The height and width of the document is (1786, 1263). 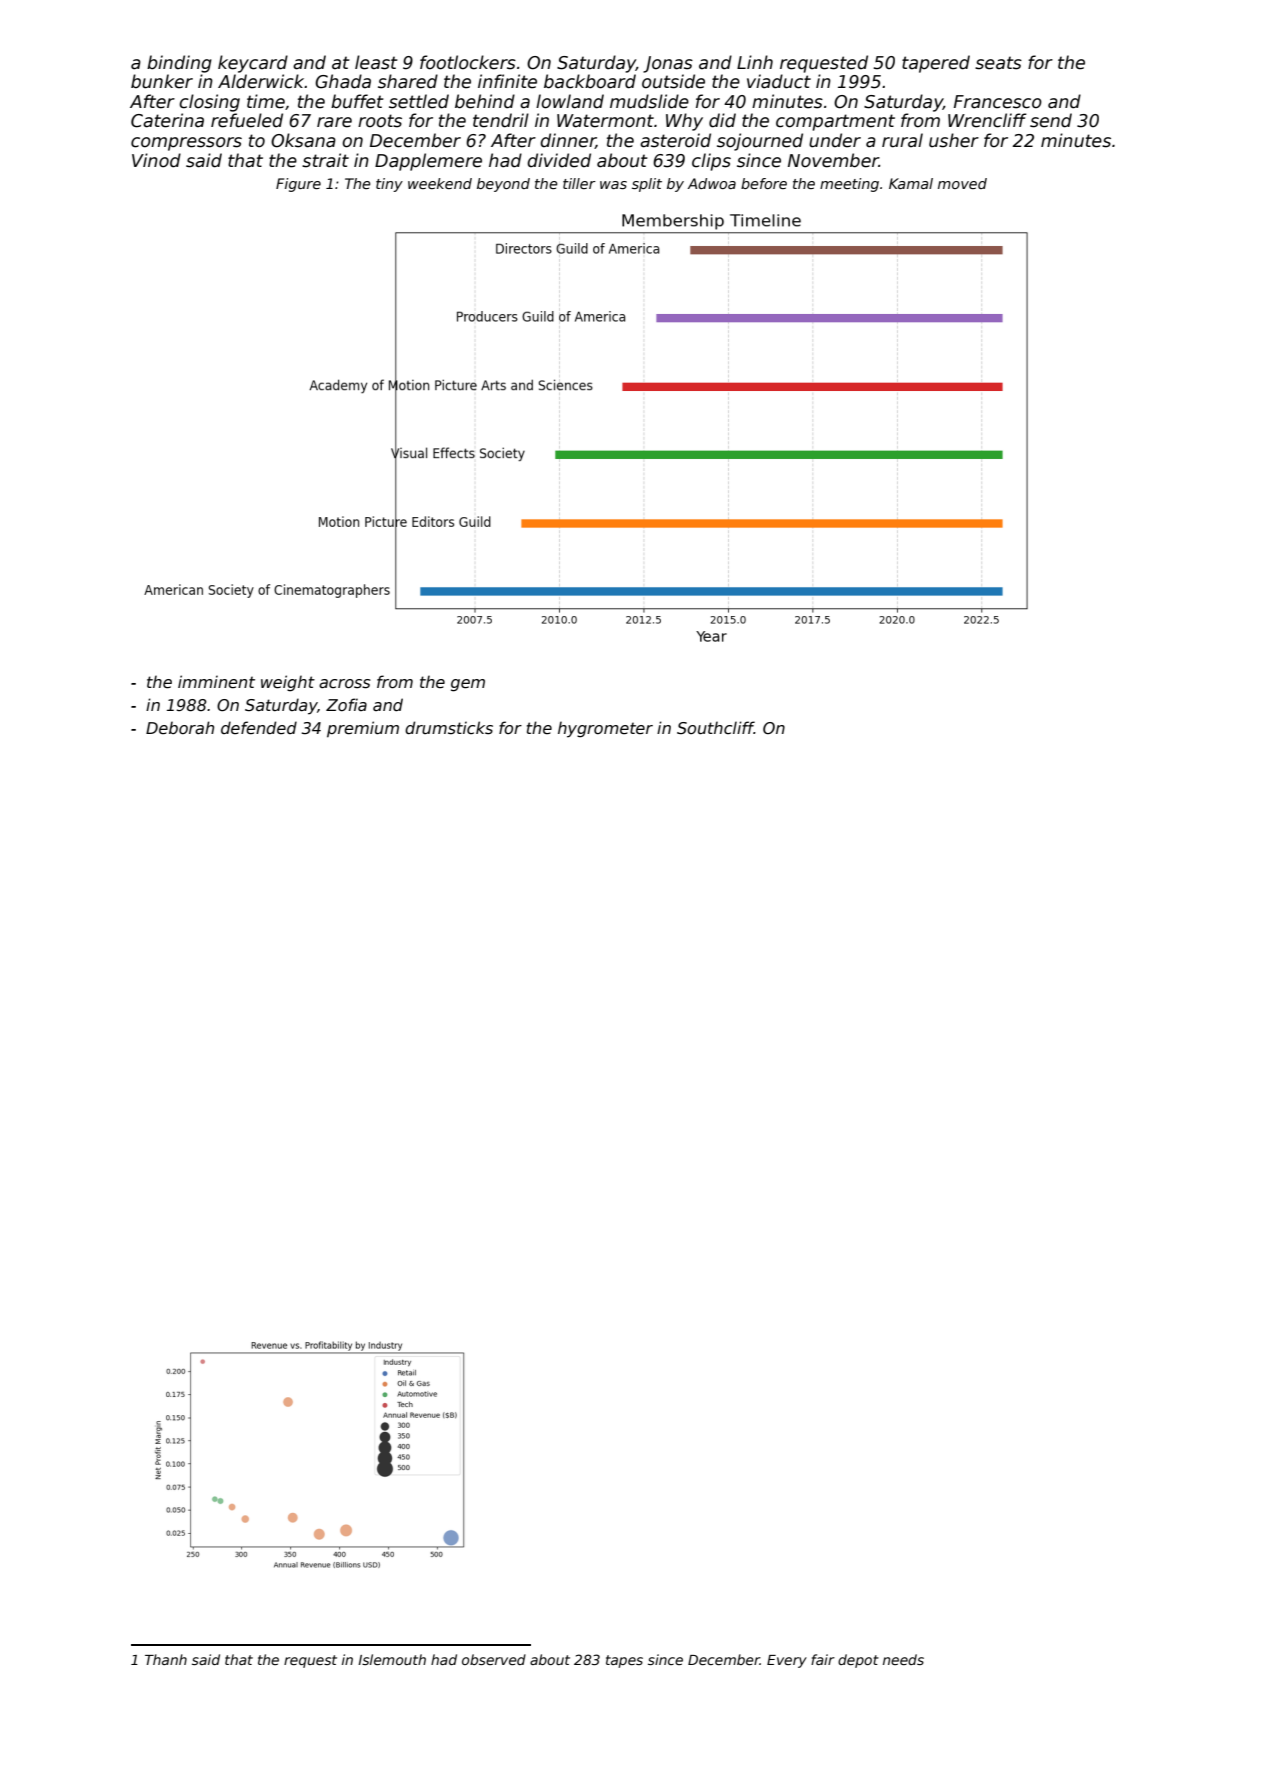 I want to click on drumsticks, so click(x=449, y=728).
